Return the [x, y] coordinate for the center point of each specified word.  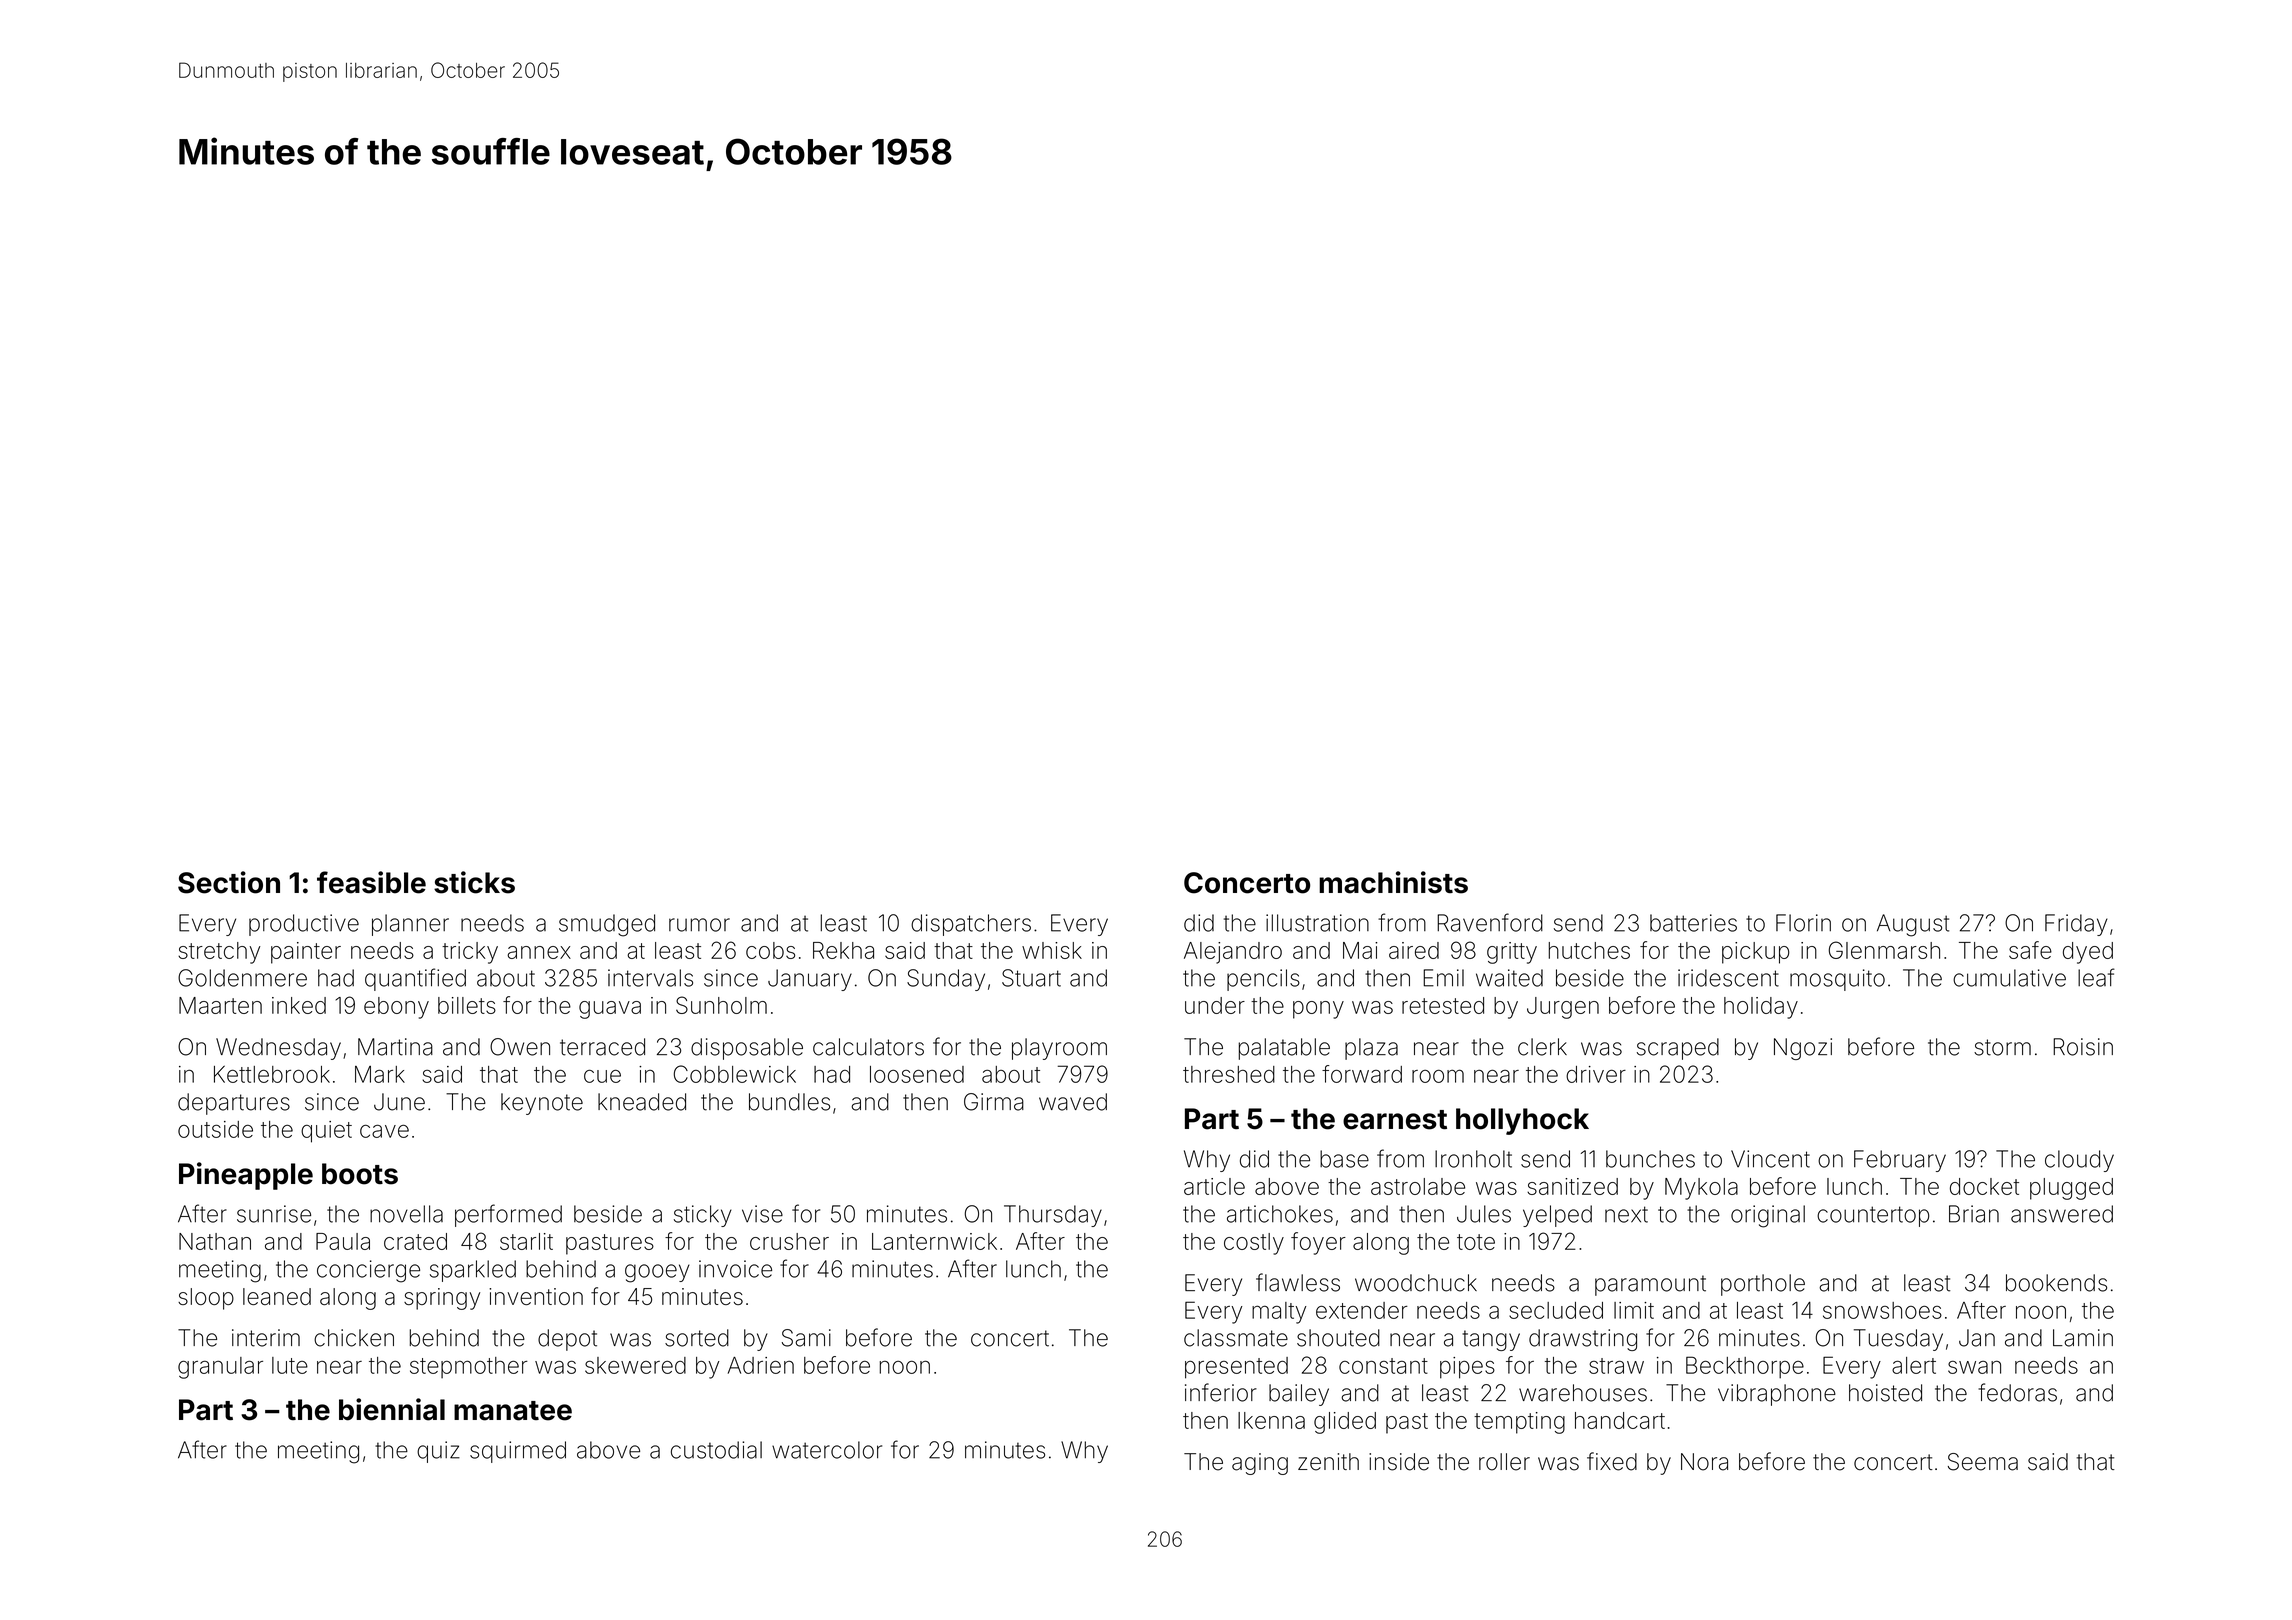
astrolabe [1418, 1186]
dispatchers [971, 925]
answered [2062, 1214]
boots [360, 1174]
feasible [371, 882]
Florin [1803, 923]
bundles [789, 1102]
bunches [1650, 1159]
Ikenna [1271, 1420]
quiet [326, 1132]
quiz [438, 1452]
